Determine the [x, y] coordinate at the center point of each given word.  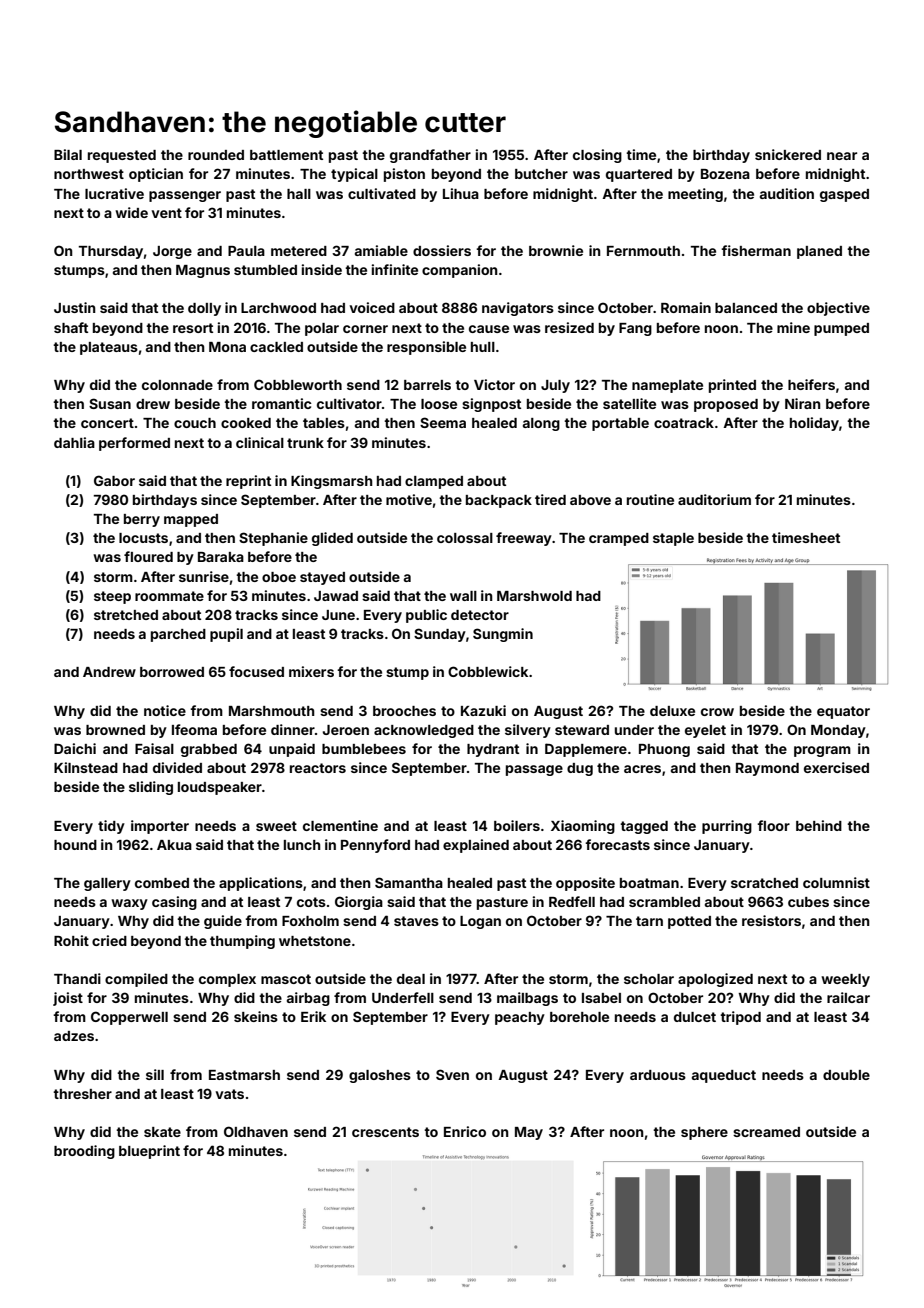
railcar [848, 997]
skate [162, 1132]
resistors [771, 920]
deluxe [672, 711]
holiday [814, 424]
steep [112, 597]
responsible [426, 348]
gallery [107, 884]
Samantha [409, 882]
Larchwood [278, 308]
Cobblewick [488, 671]
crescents [385, 1132]
